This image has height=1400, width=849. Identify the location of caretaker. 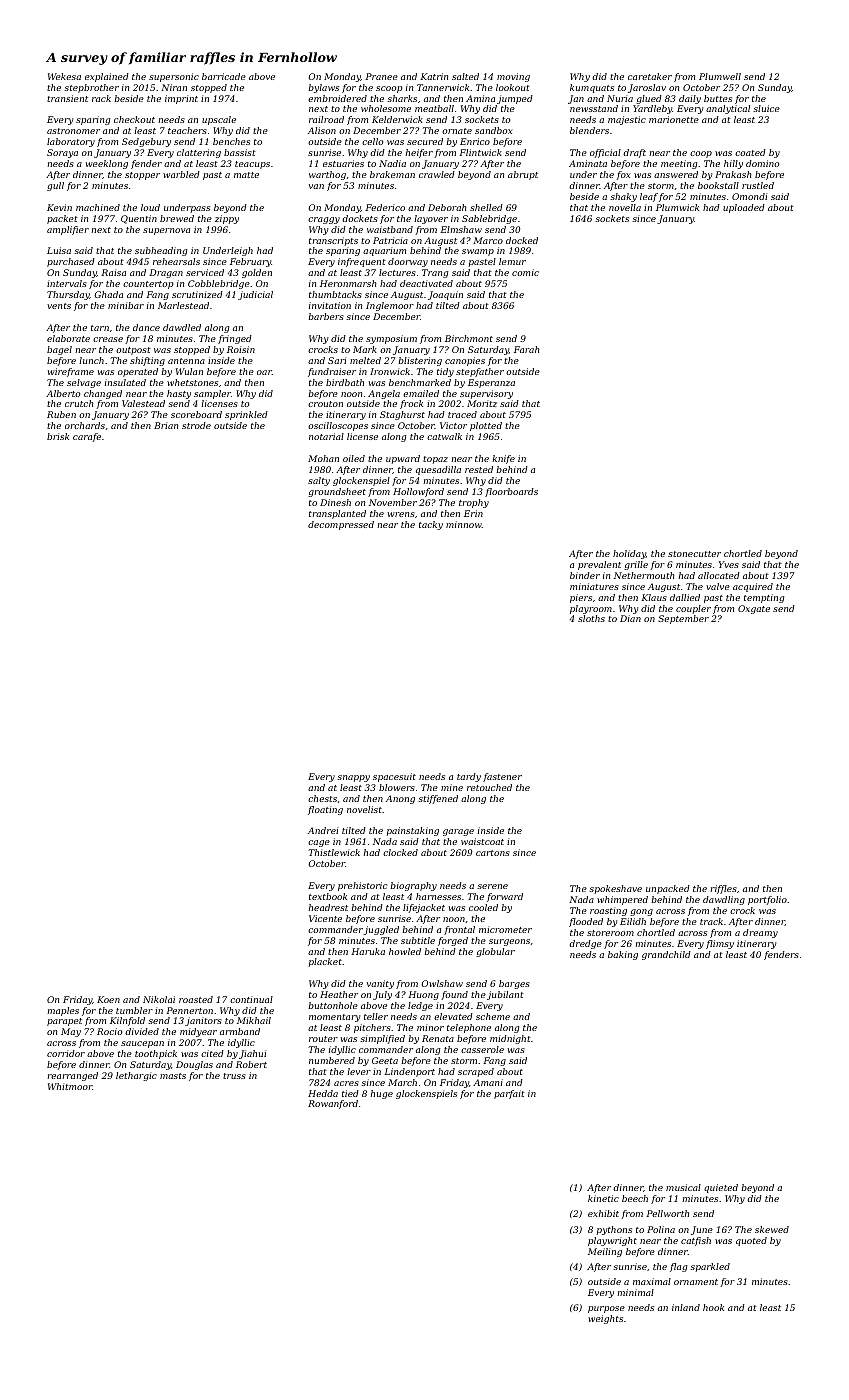
(650, 76).
